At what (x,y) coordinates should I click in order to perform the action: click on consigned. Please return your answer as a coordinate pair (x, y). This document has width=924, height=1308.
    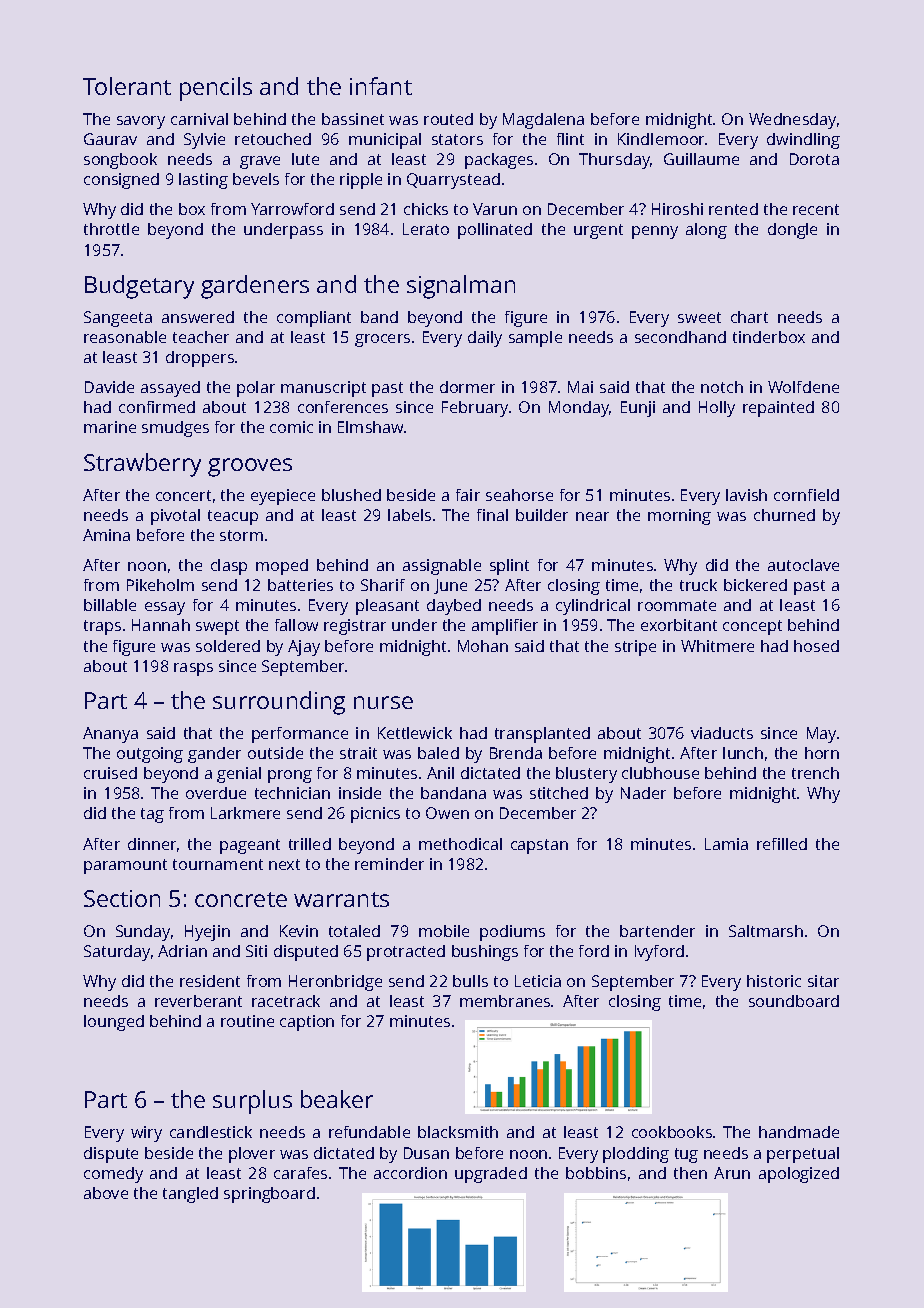
    Looking at the image, I should click on (121, 181).
